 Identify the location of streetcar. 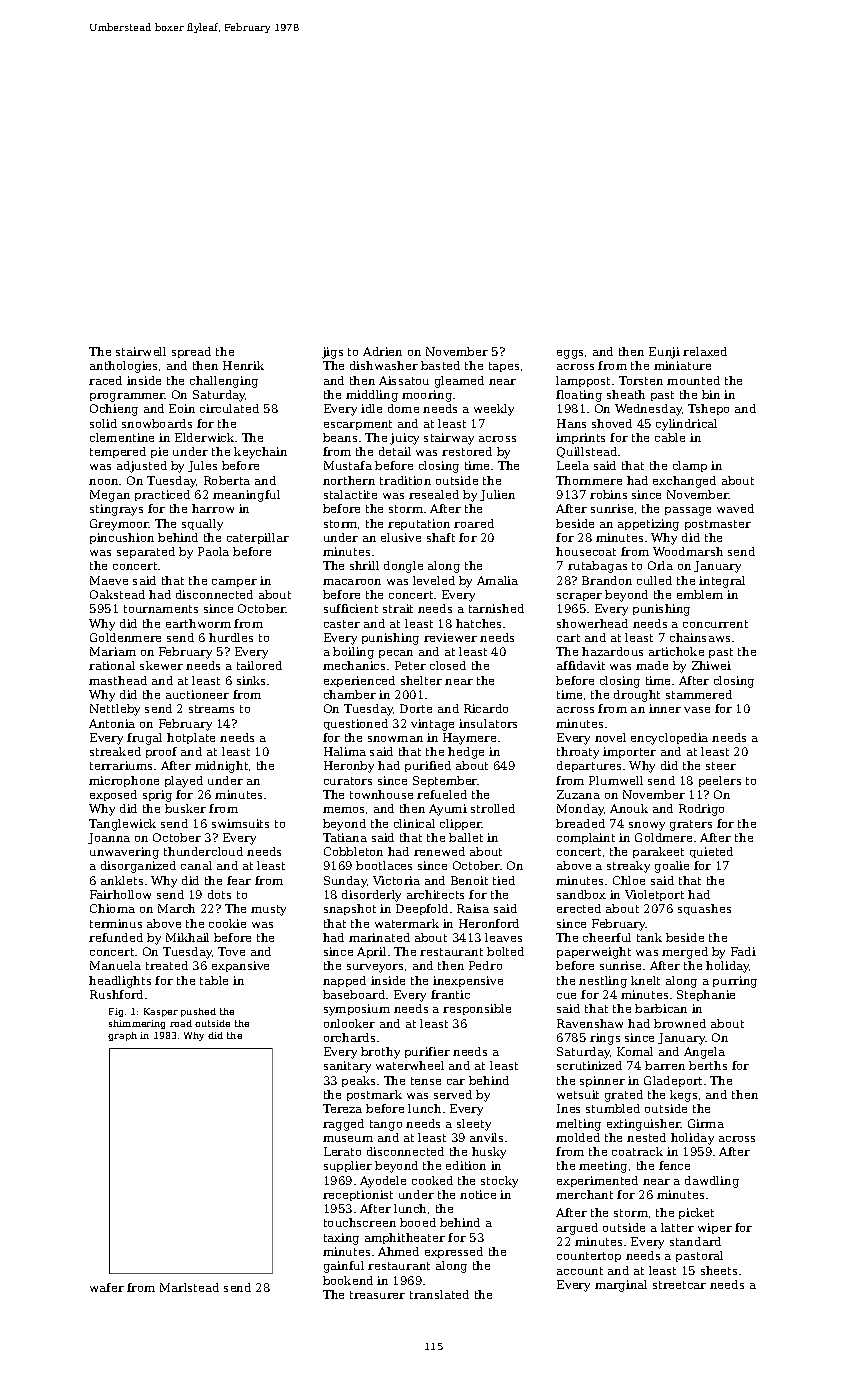
(679, 1285).
